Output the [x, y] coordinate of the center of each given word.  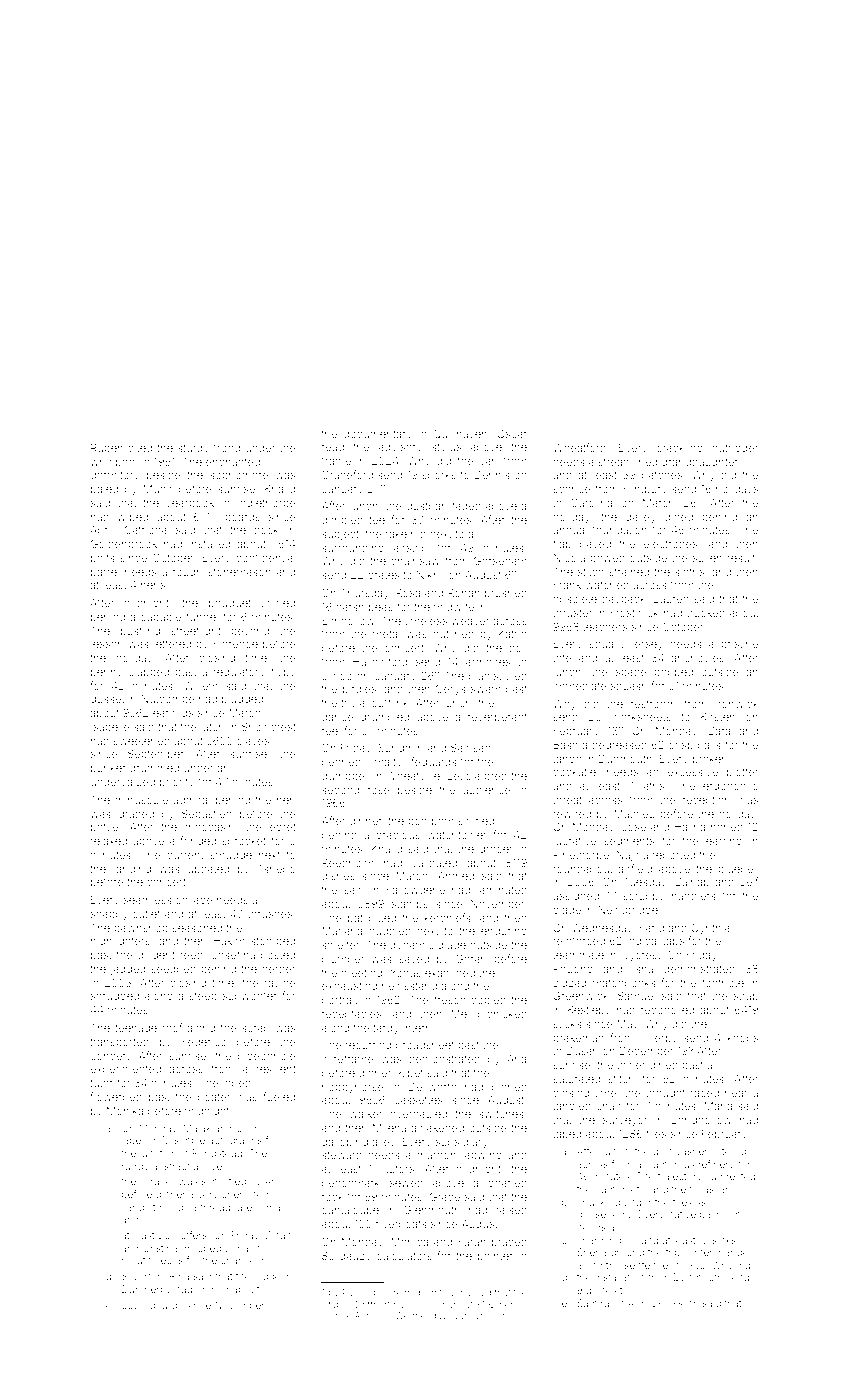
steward [342, 1155]
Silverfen [142, 1276]
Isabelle [110, 727]
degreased [619, 746]
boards [242, 517]
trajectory [680, 1177]
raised [511, 1210]
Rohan [464, 592]
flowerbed [116, 1096]
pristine [739, 645]
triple [677, 1253]
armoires [488, 662]
